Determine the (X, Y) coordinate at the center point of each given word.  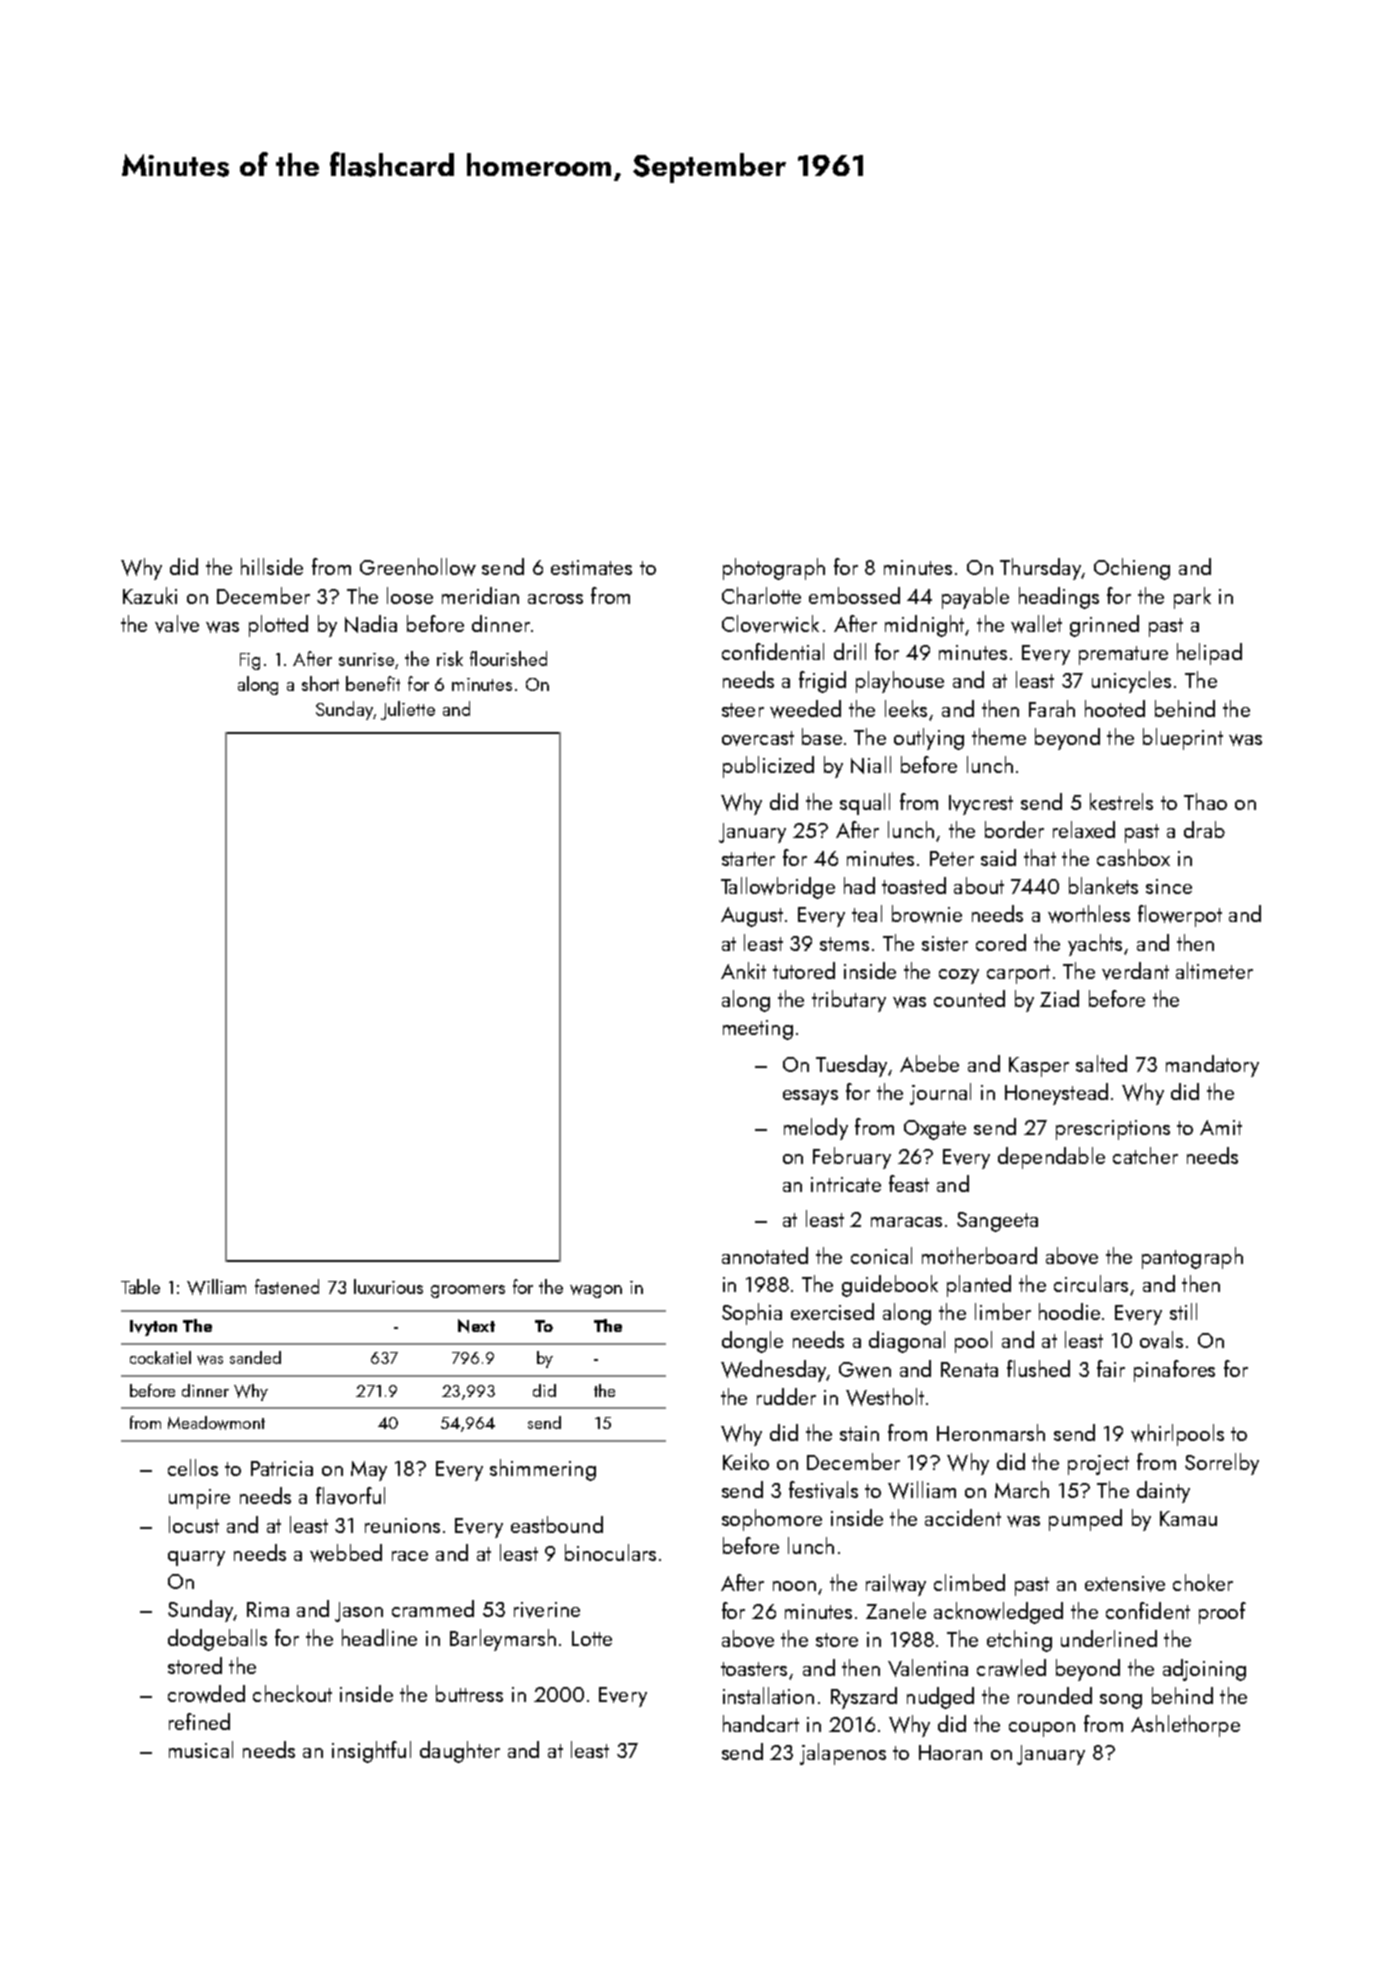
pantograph (1192, 1258)
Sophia (752, 1314)
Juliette (408, 710)
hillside (272, 566)
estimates (591, 567)
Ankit (743, 970)
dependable (1051, 1158)
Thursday (1040, 569)
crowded (206, 1694)
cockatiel (160, 1357)
